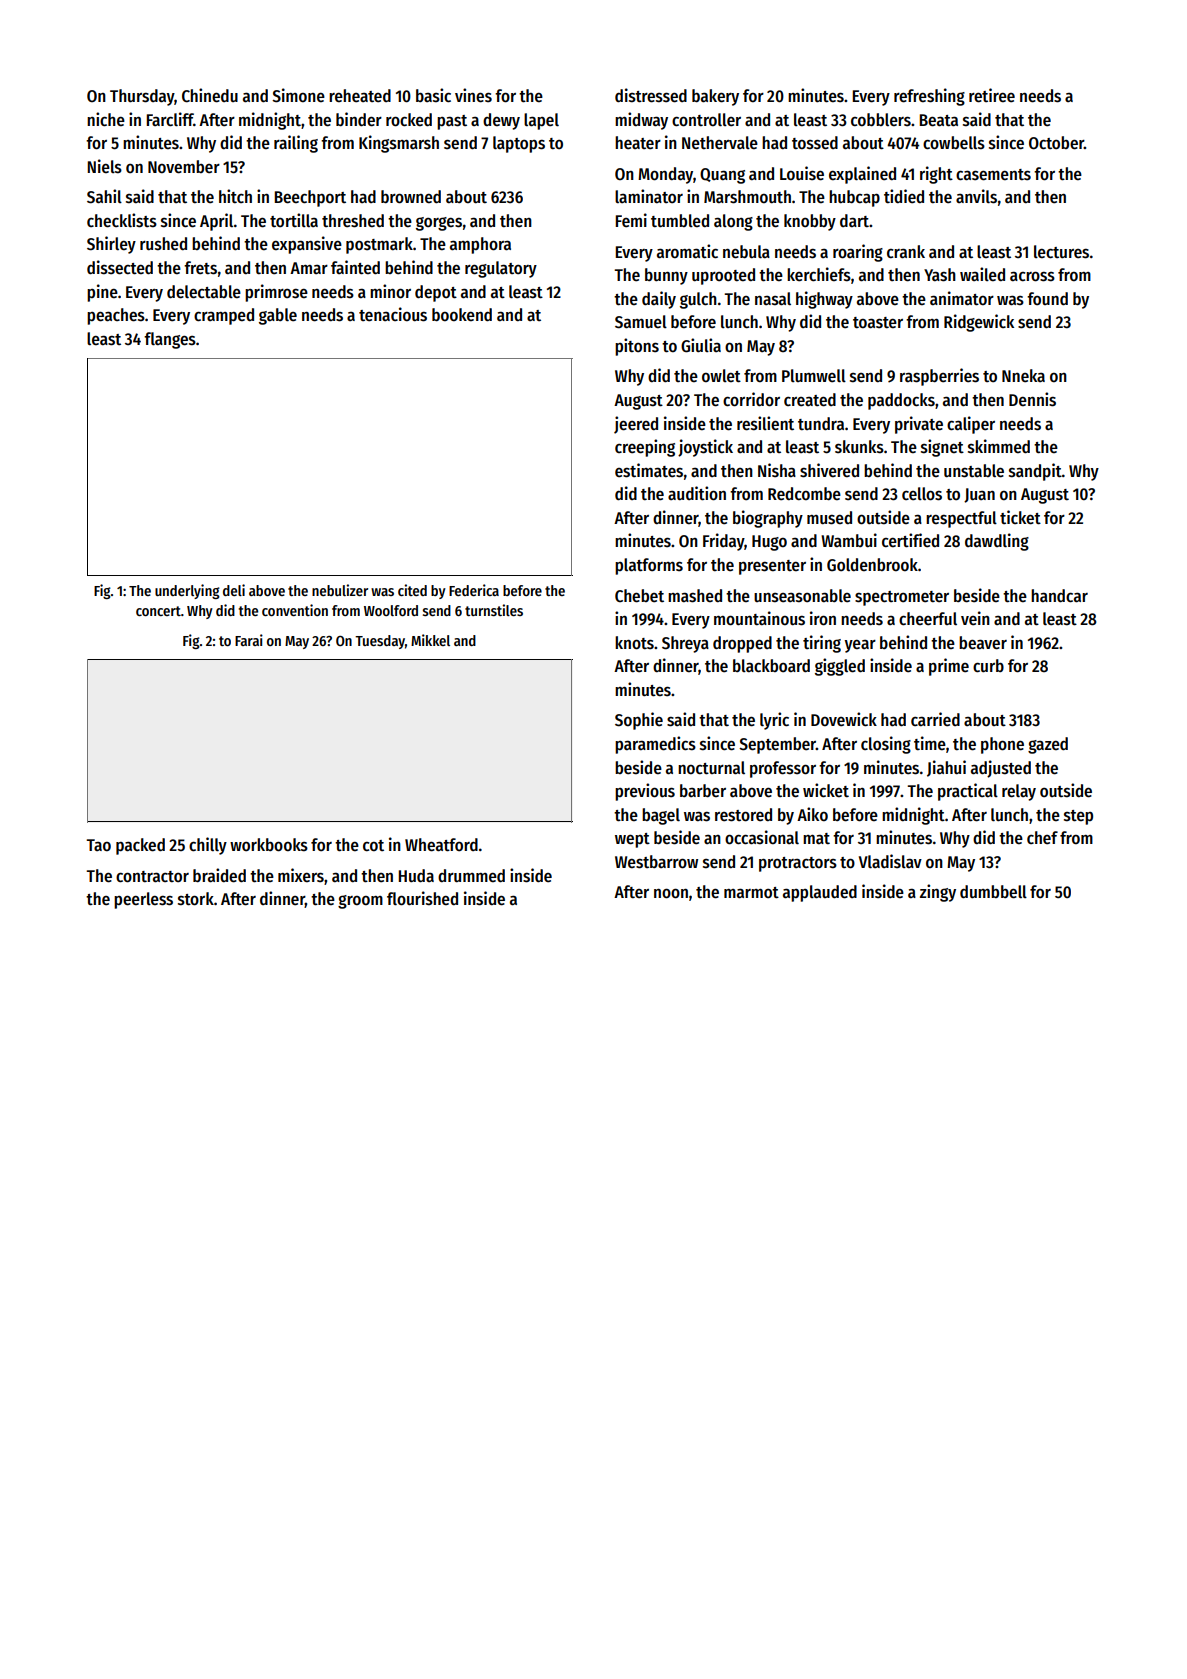  What do you see at coordinates (158, 611) in the screenshot?
I see `concert` at bounding box center [158, 611].
